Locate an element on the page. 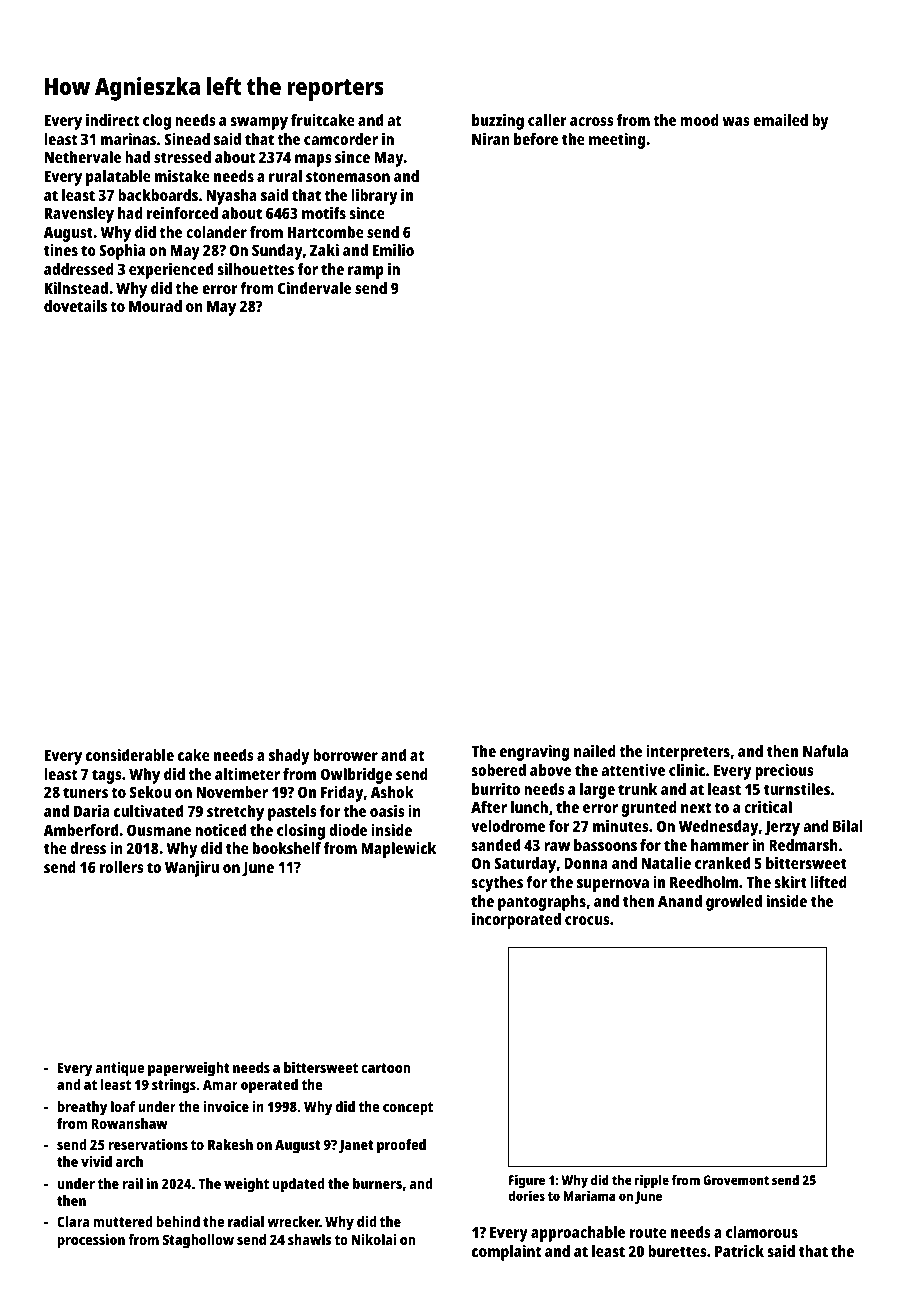 The height and width of the document is (1316, 908). across is located at coordinates (592, 121).
